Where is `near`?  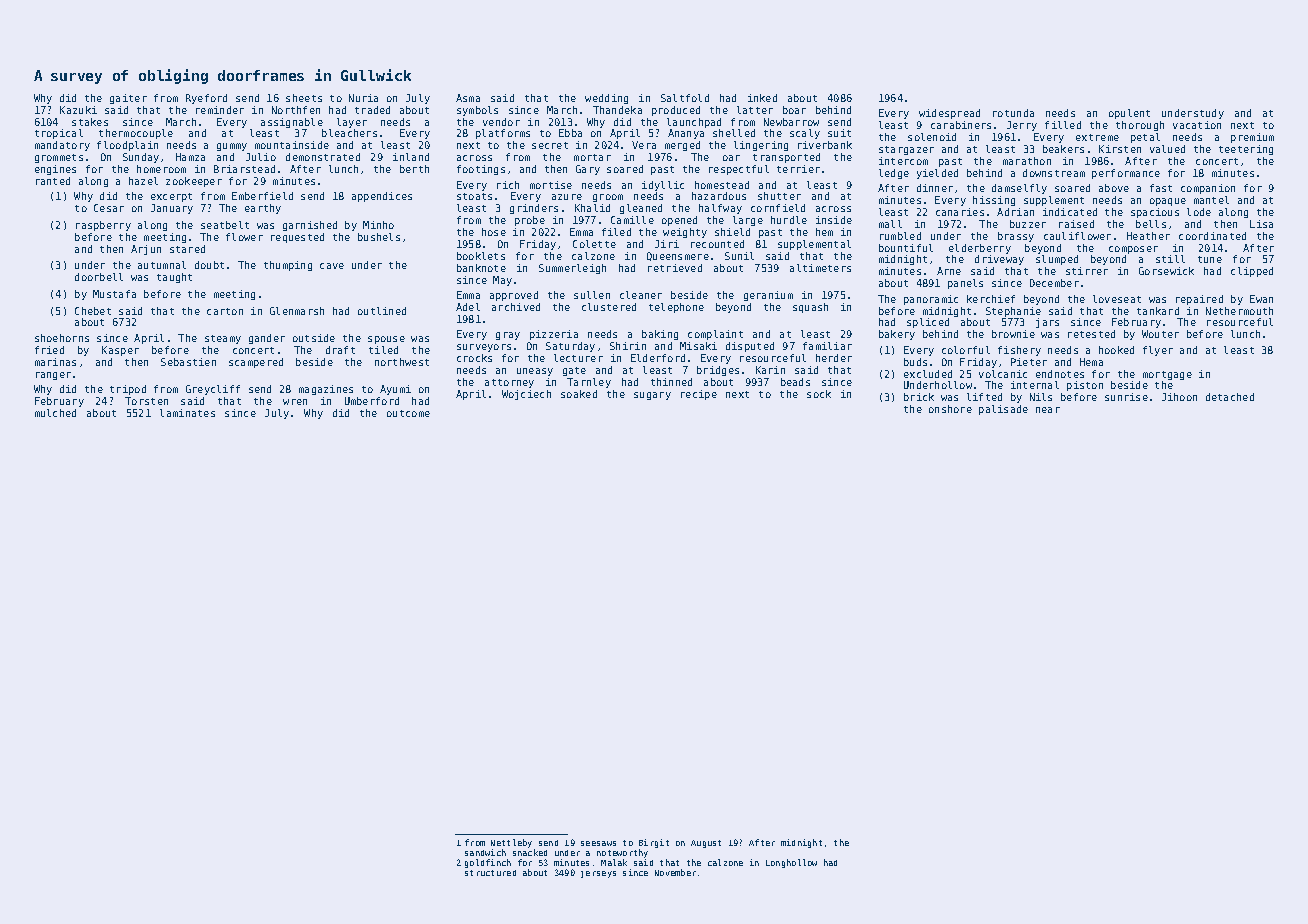 near is located at coordinates (1048, 410).
